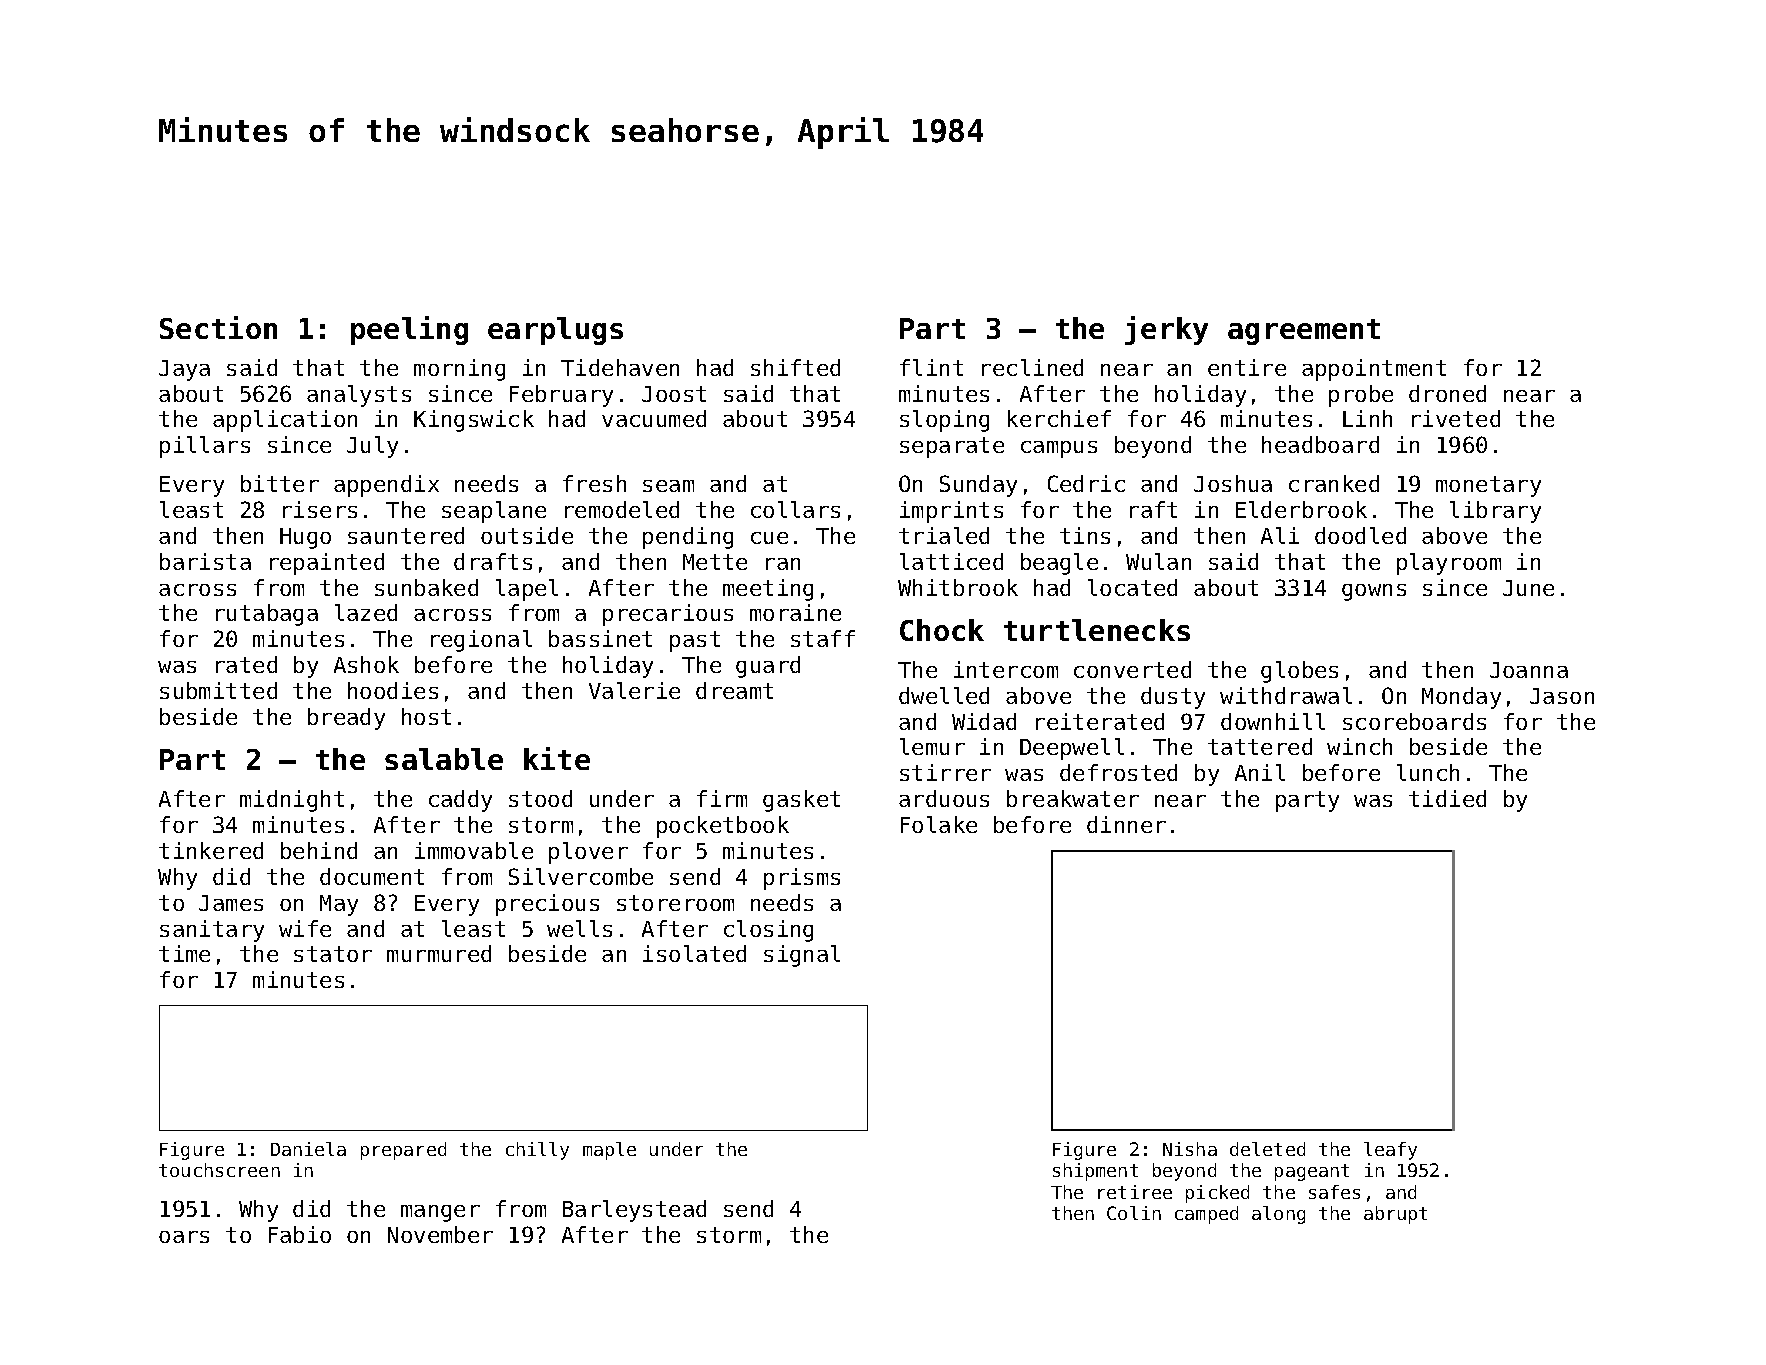 This screenshot has width=1766, height=1365. I want to click on agreement, so click(1304, 332).
